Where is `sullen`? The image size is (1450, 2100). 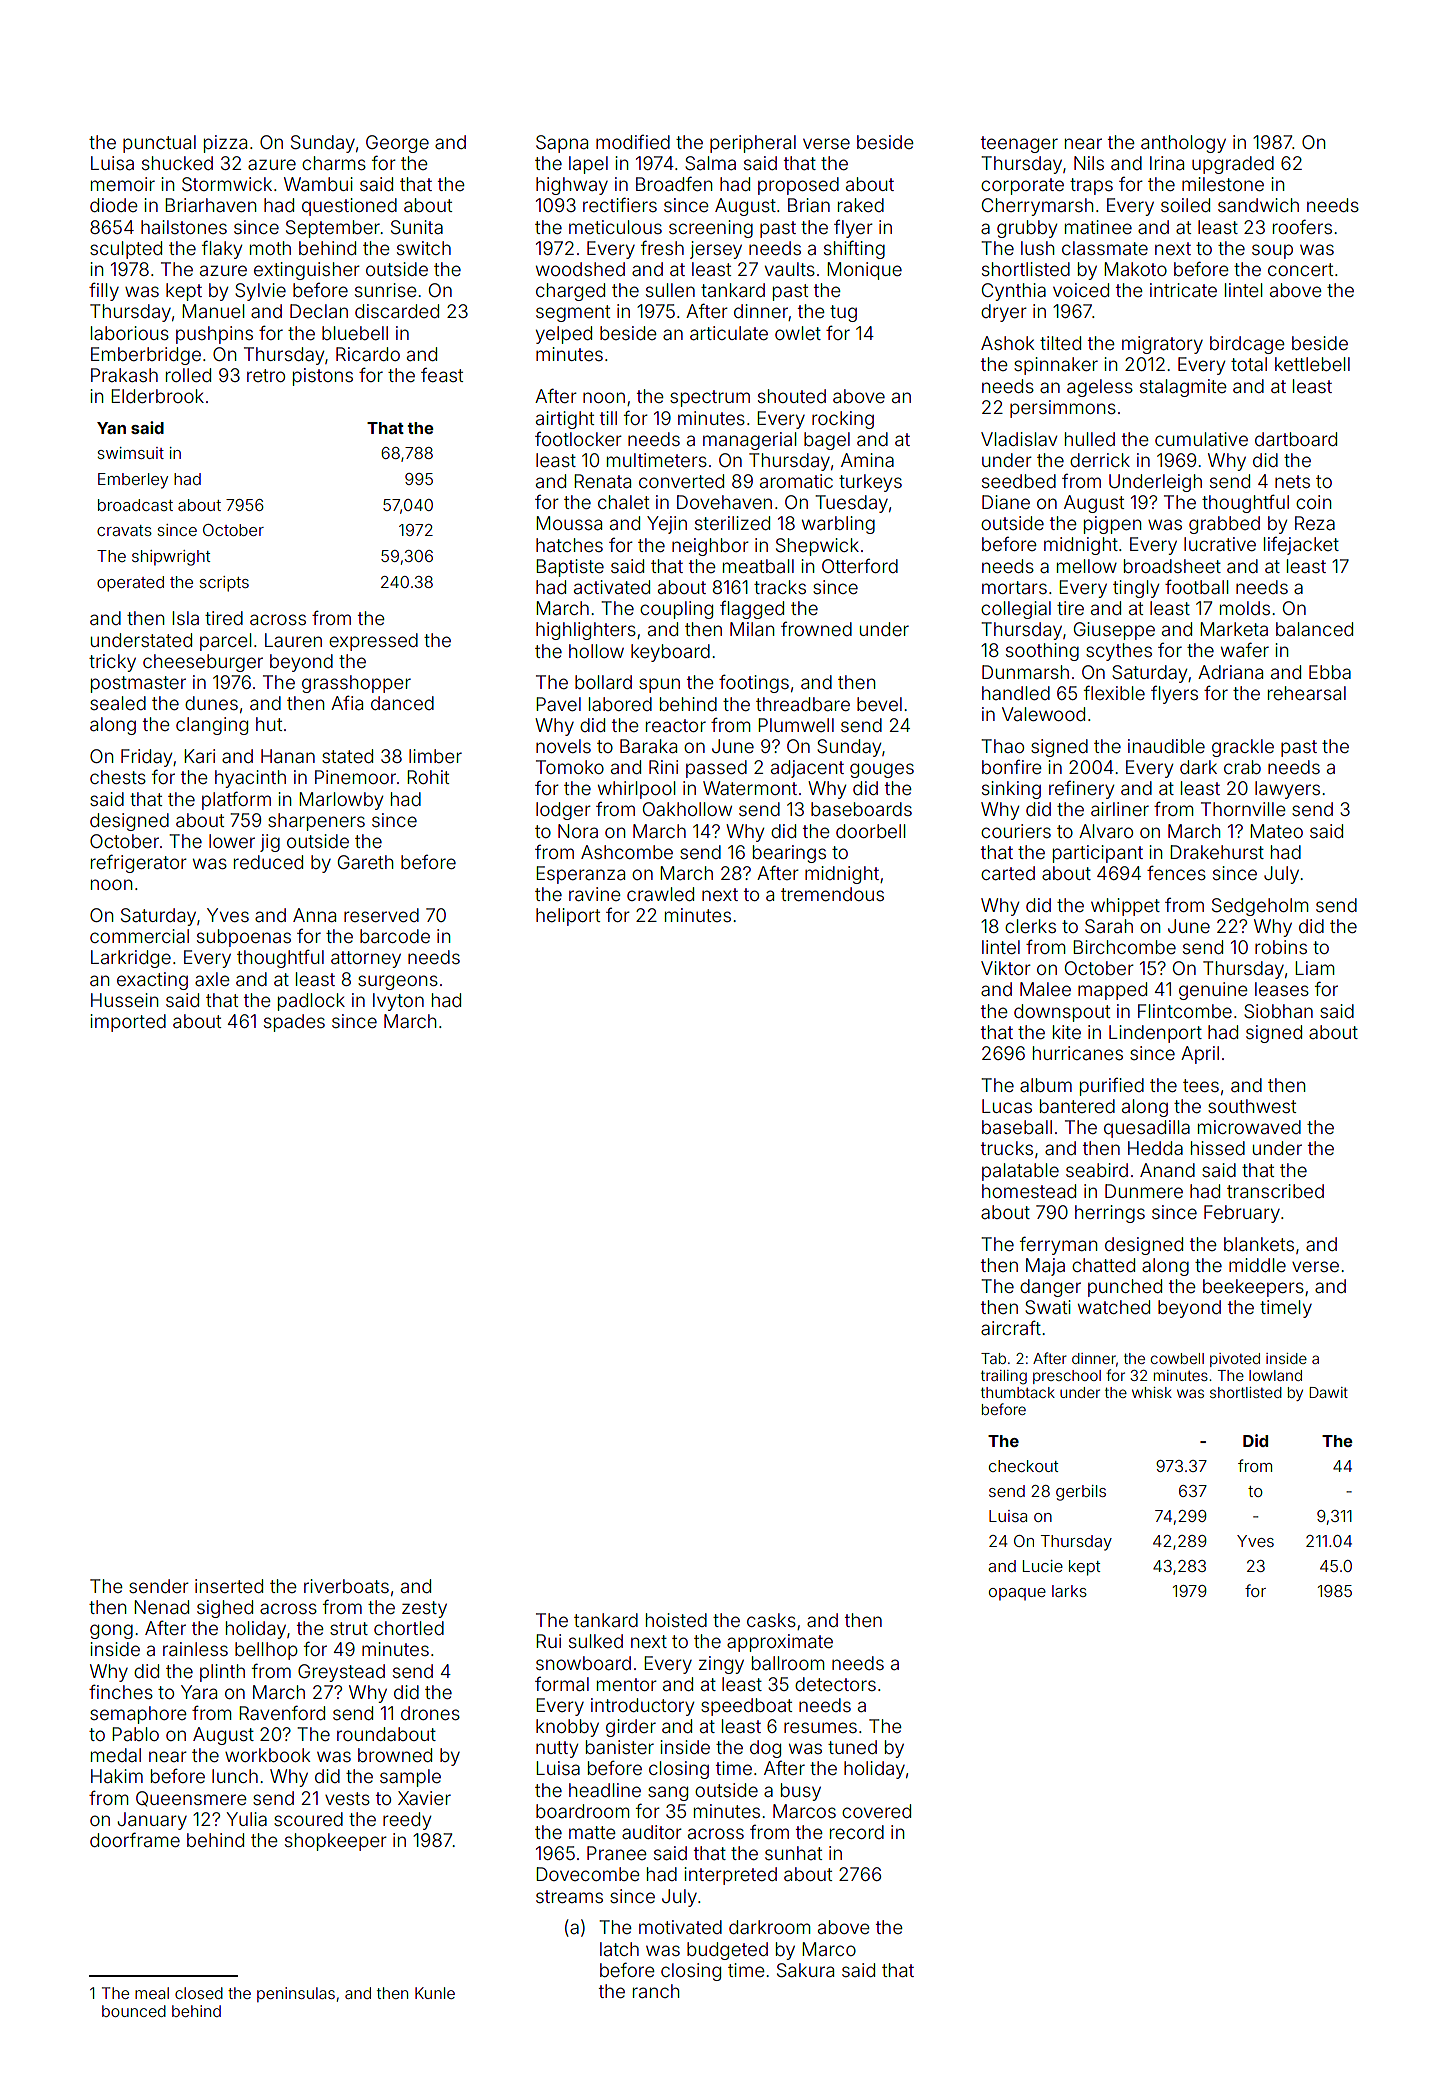 sullen is located at coordinates (670, 290).
